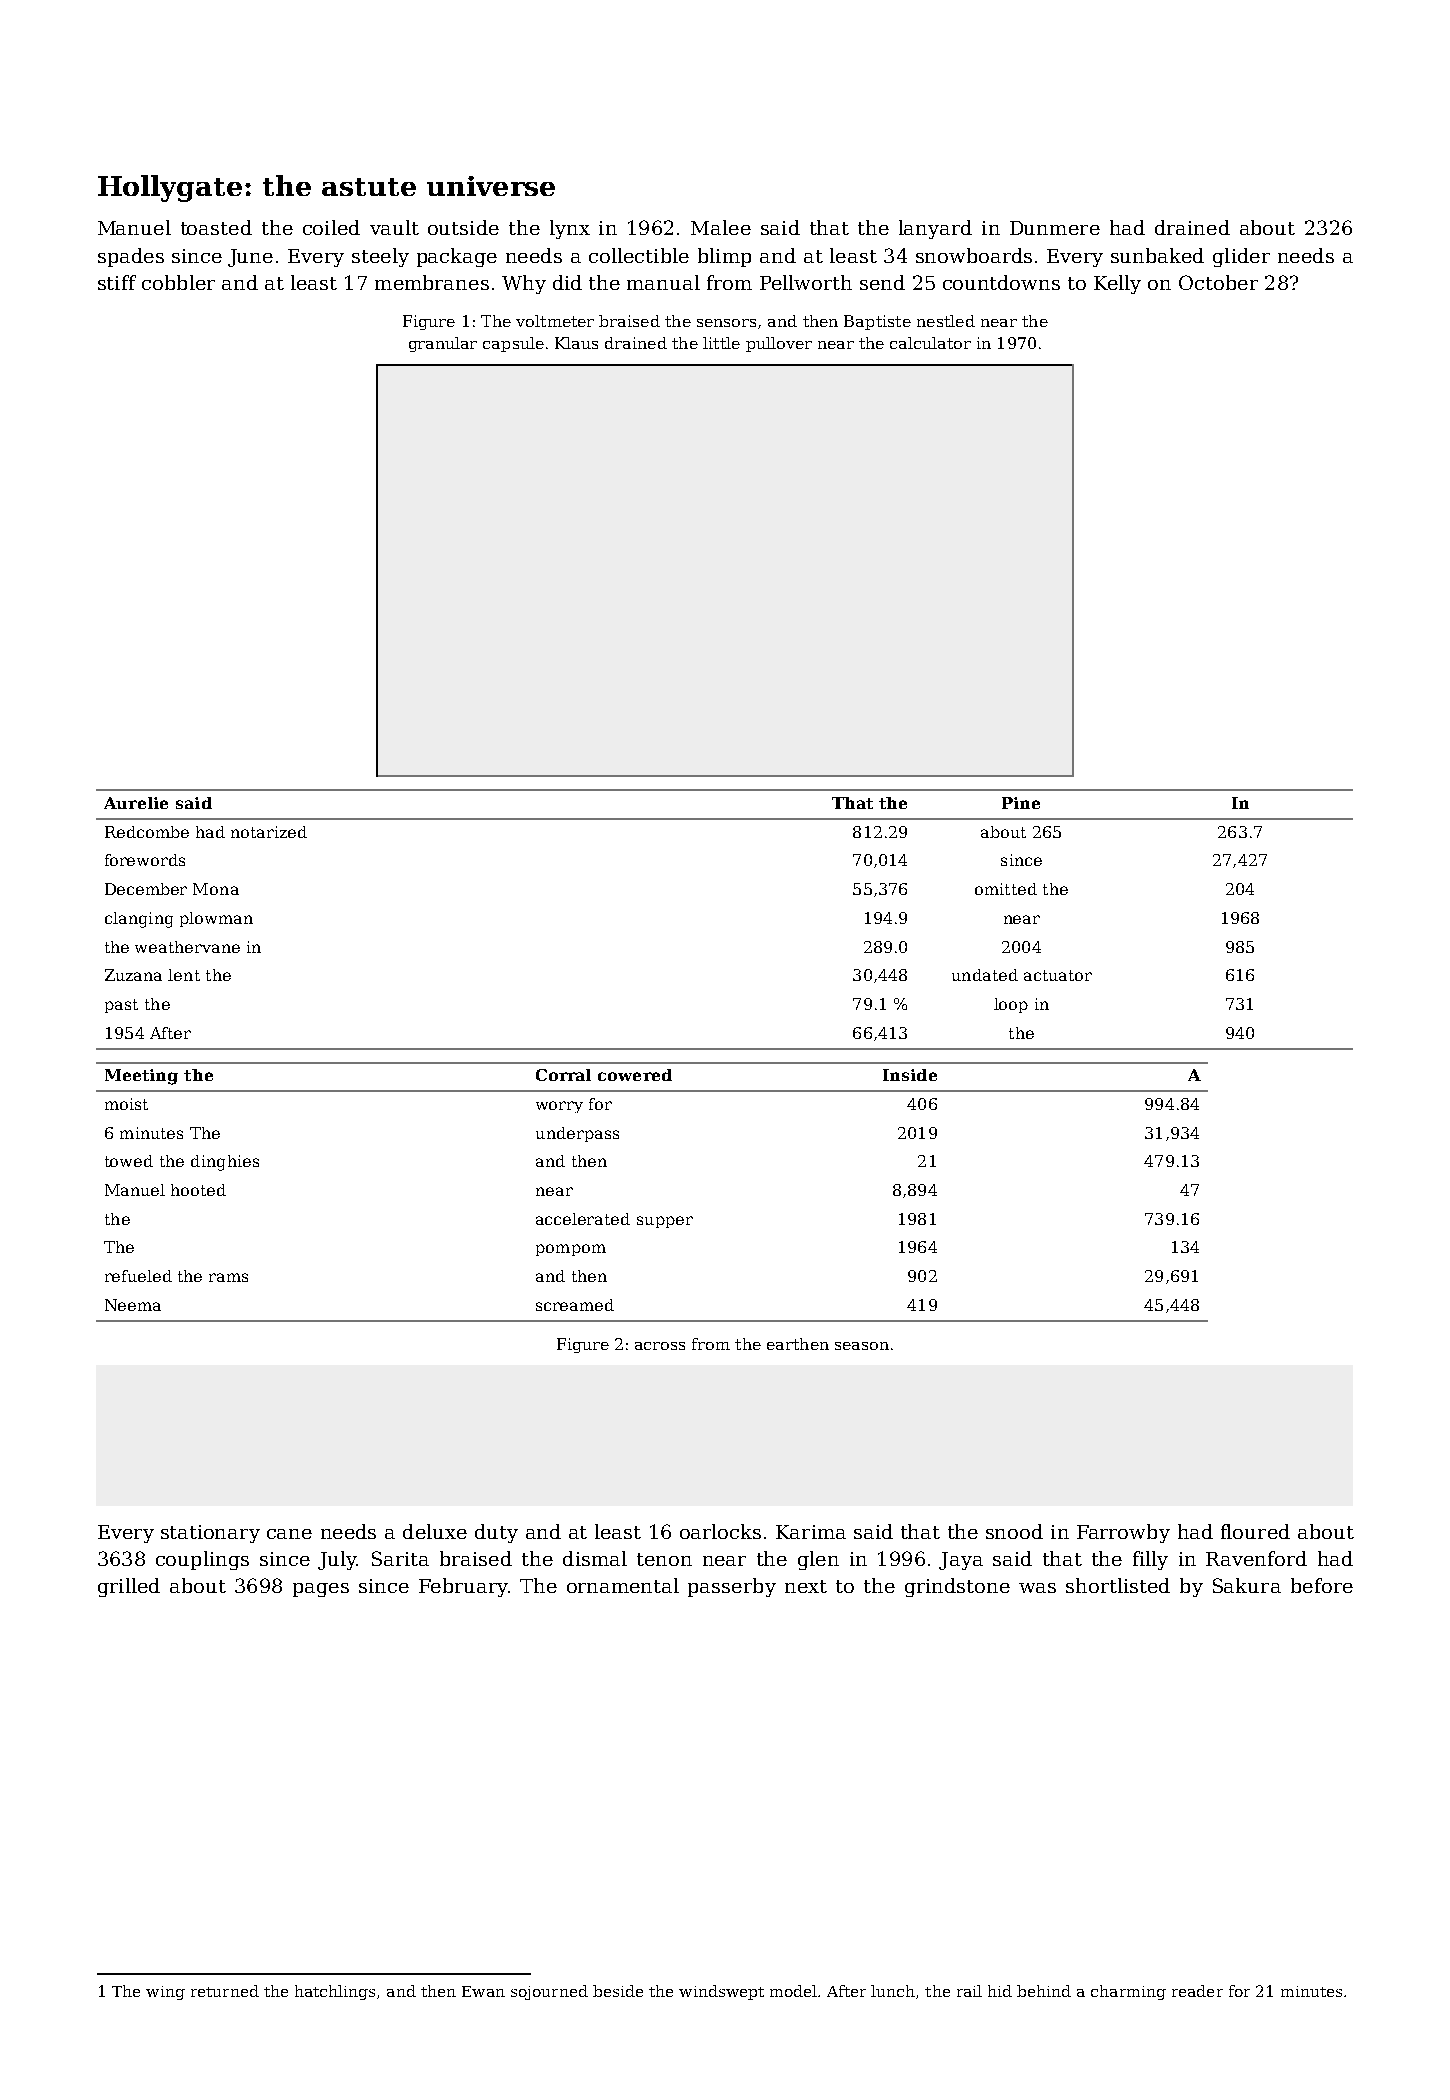 The height and width of the screenshot is (2100, 1450). Describe the element at coordinates (1011, 1005) in the screenshot. I see `loop` at that location.
